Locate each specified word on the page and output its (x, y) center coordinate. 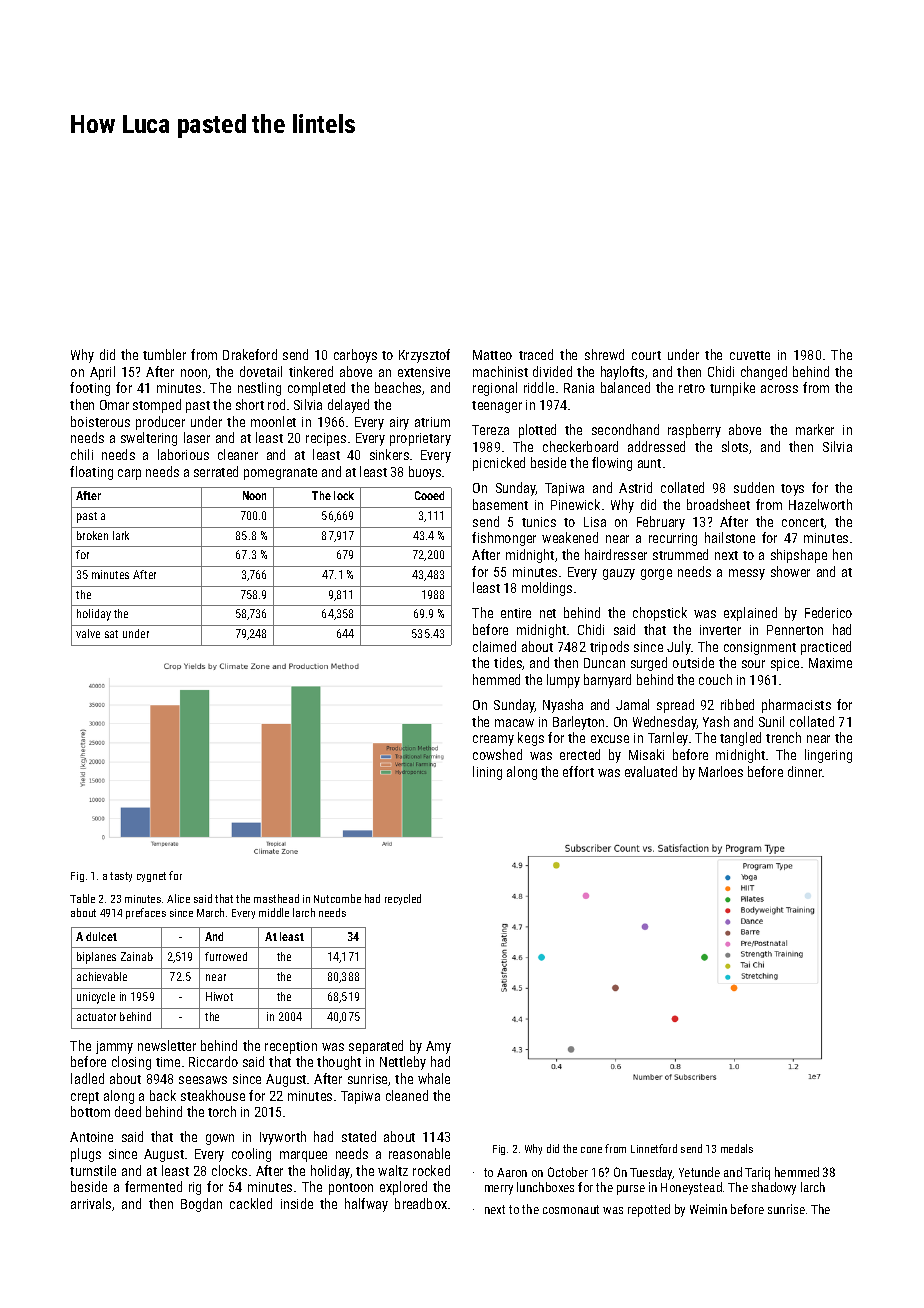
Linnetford (654, 1148)
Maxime (830, 663)
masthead (276, 898)
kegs (531, 739)
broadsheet (718, 504)
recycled (403, 899)
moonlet (273, 421)
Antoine (91, 1137)
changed (764, 373)
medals (737, 1148)
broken (92, 535)
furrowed (226, 956)
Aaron (512, 1172)
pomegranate (280, 474)
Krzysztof (424, 356)
